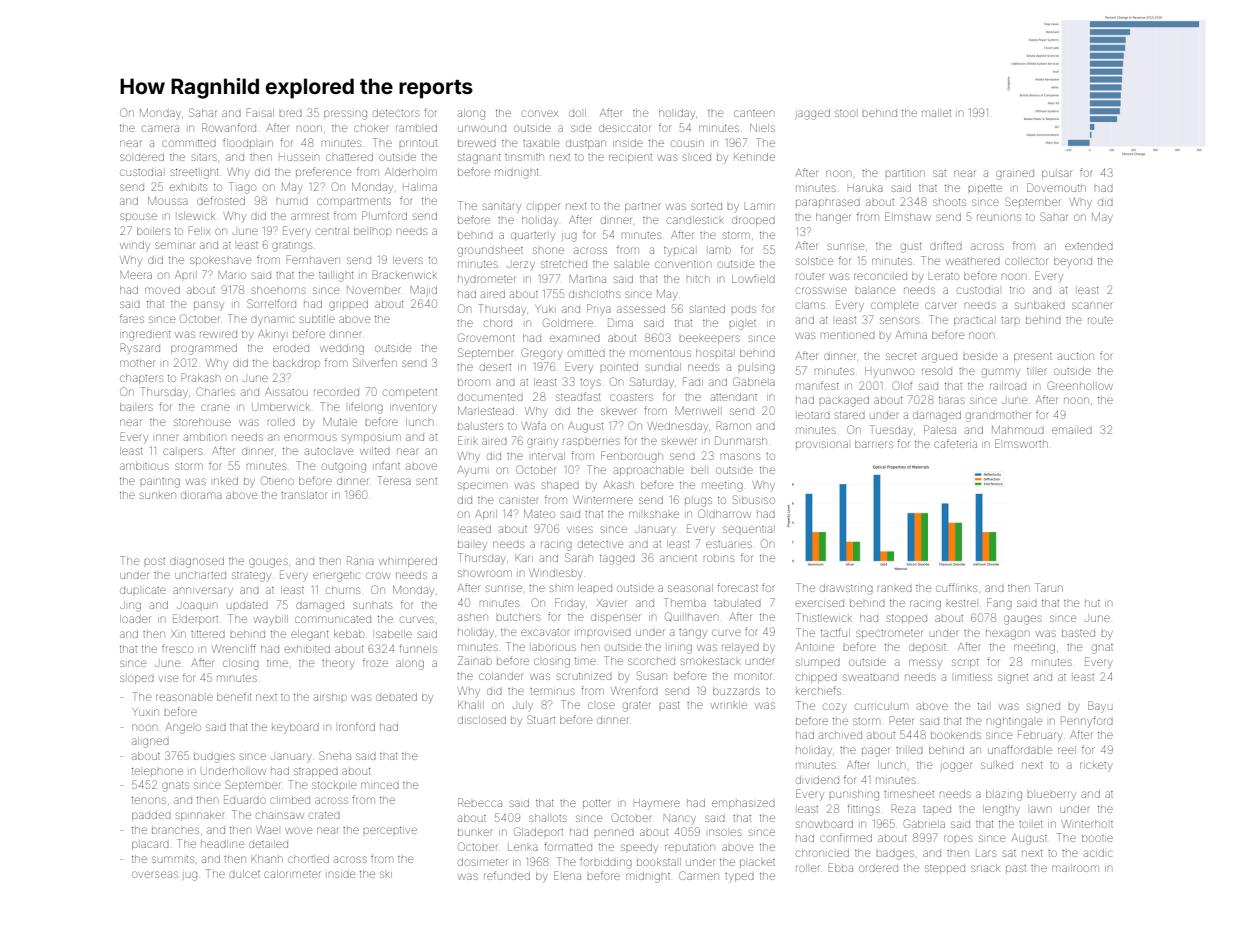 Image resolution: width=1233 pixels, height=952 pixels. Describe the element at coordinates (905, 173) in the image. I see `partition` at that location.
